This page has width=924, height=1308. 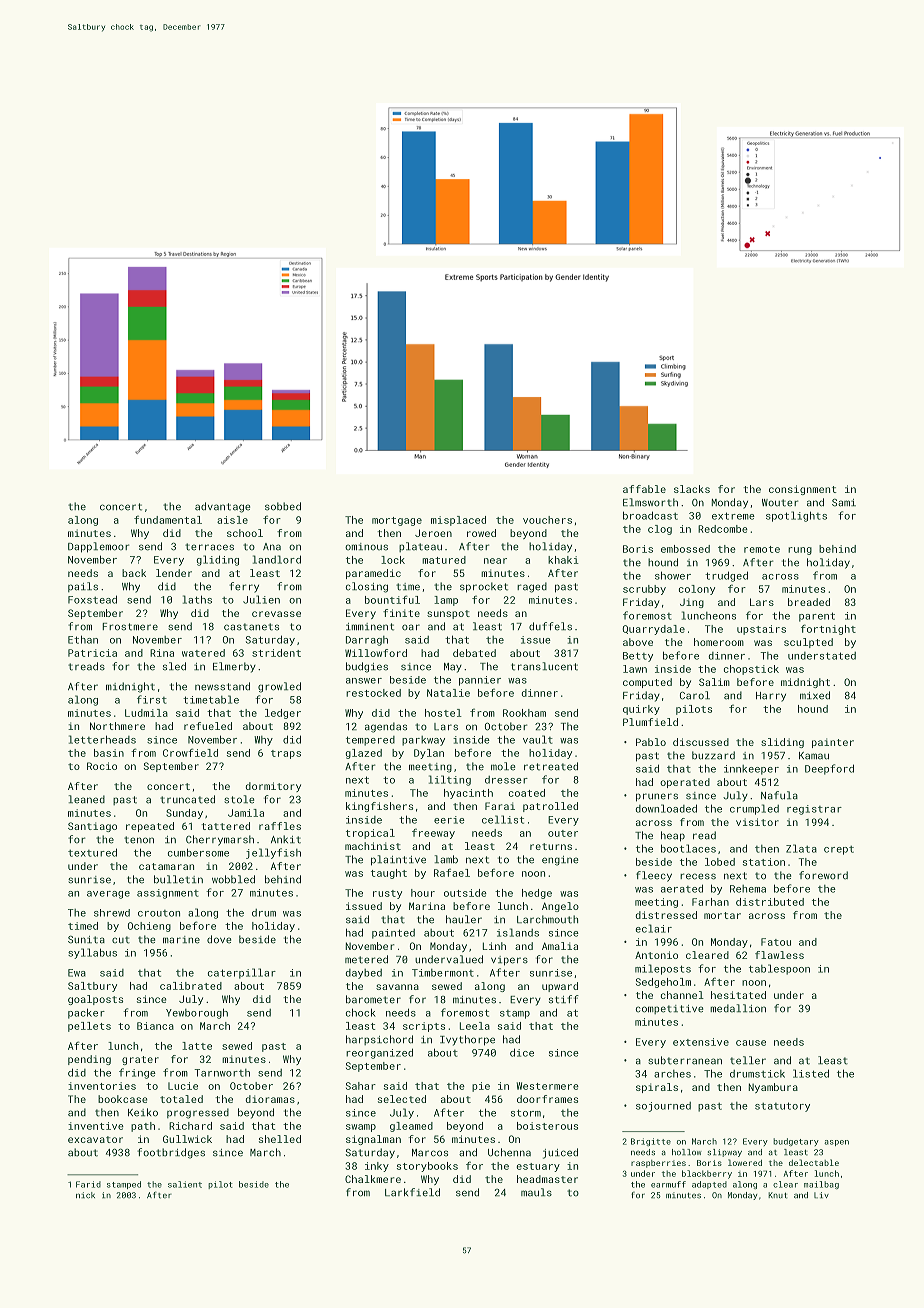 I want to click on statutory, so click(x=782, y=1107).
